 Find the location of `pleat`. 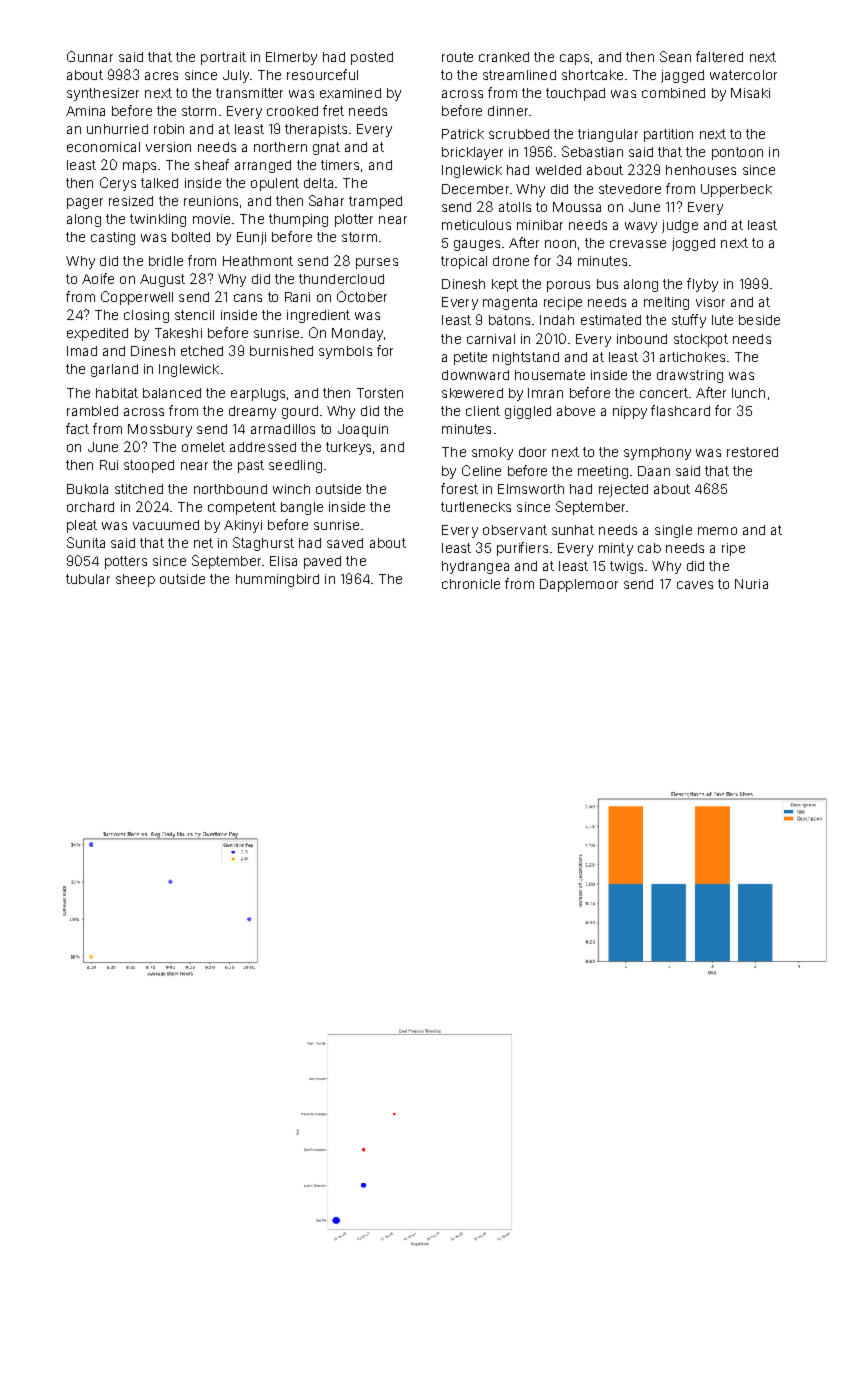

pleat is located at coordinates (82, 526).
